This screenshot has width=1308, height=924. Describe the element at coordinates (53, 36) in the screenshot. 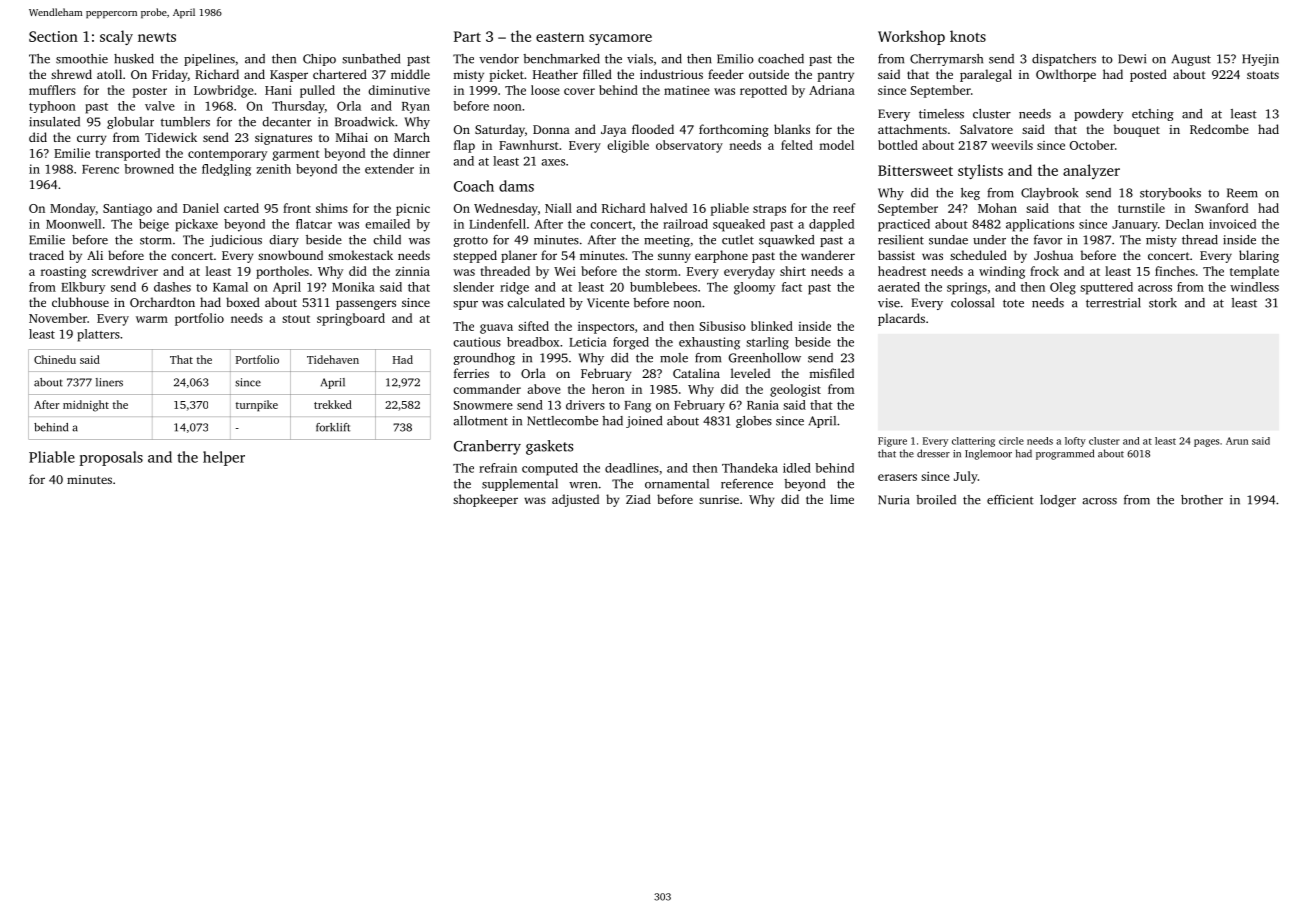

I see `Section` at that location.
